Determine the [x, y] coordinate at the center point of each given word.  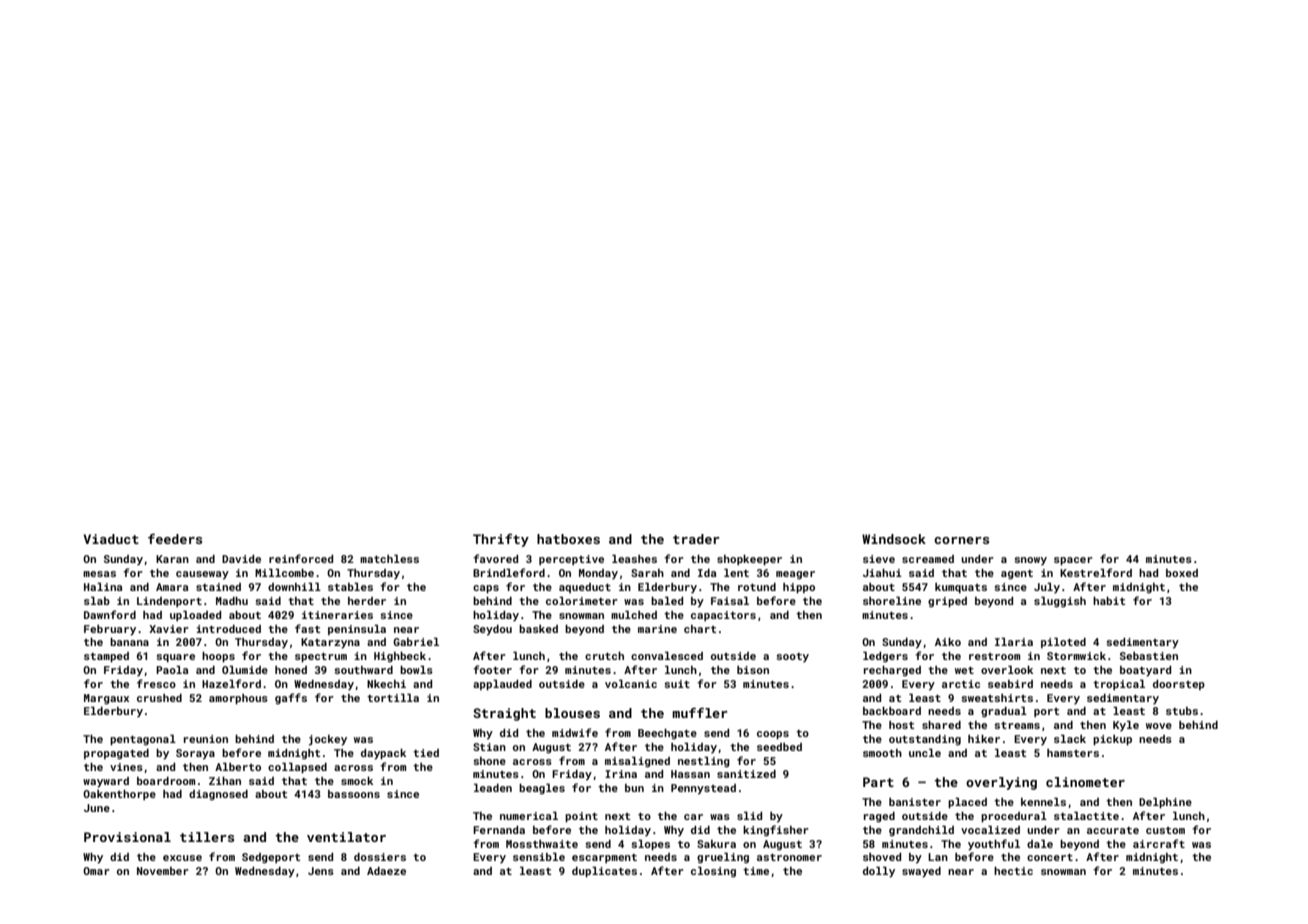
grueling [723, 858]
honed [291, 670]
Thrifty [501, 540]
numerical [529, 815]
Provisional [127, 837]
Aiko [948, 642]
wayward [106, 782]
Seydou [492, 630]
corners [961, 540]
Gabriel [416, 641]
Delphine [1165, 802]
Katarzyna [330, 643]
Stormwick [1076, 656]
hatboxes [568, 539]
